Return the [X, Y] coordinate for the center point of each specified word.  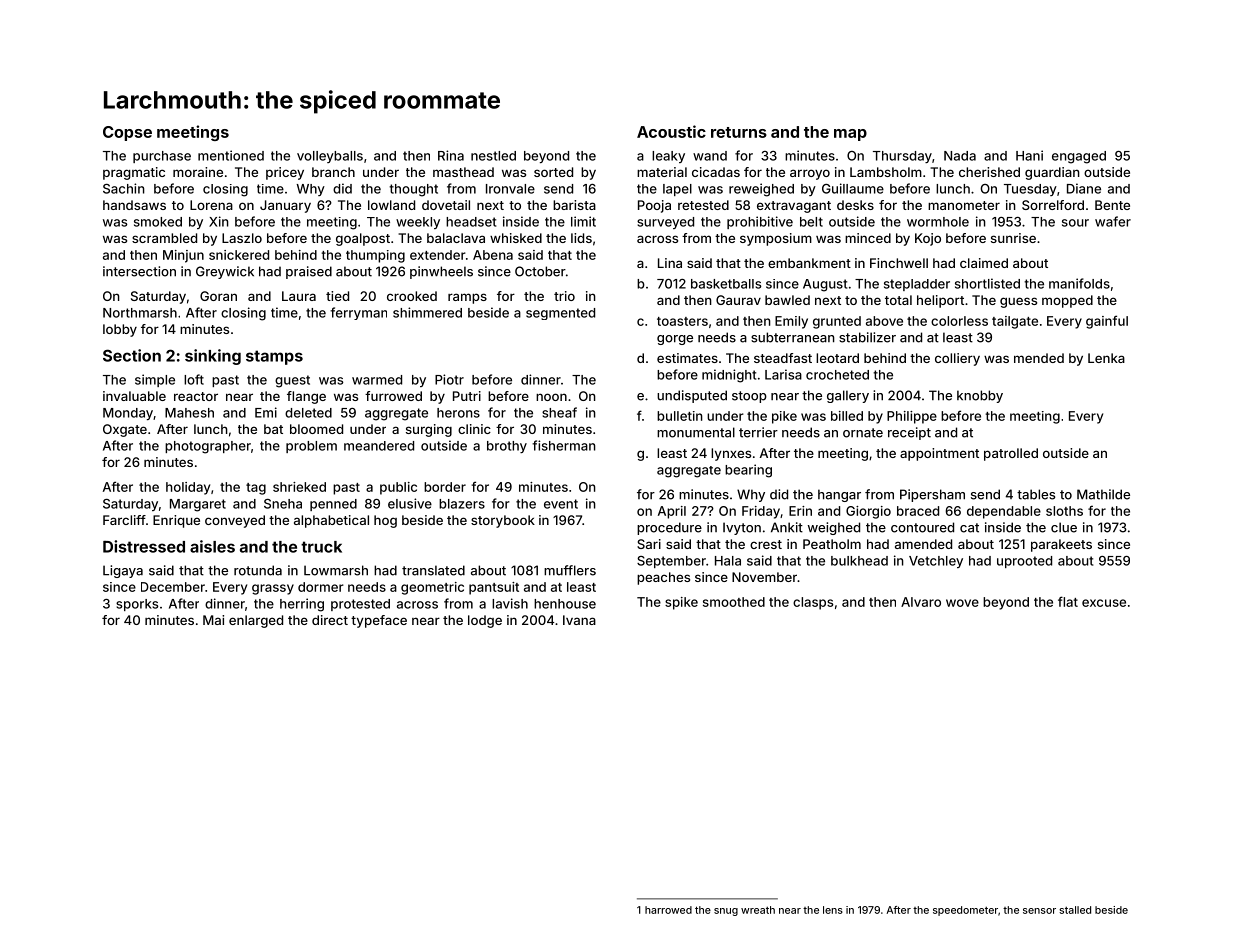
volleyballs [330, 157]
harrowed [668, 910]
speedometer [965, 911]
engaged [1079, 157]
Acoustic [671, 131]
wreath [758, 910]
